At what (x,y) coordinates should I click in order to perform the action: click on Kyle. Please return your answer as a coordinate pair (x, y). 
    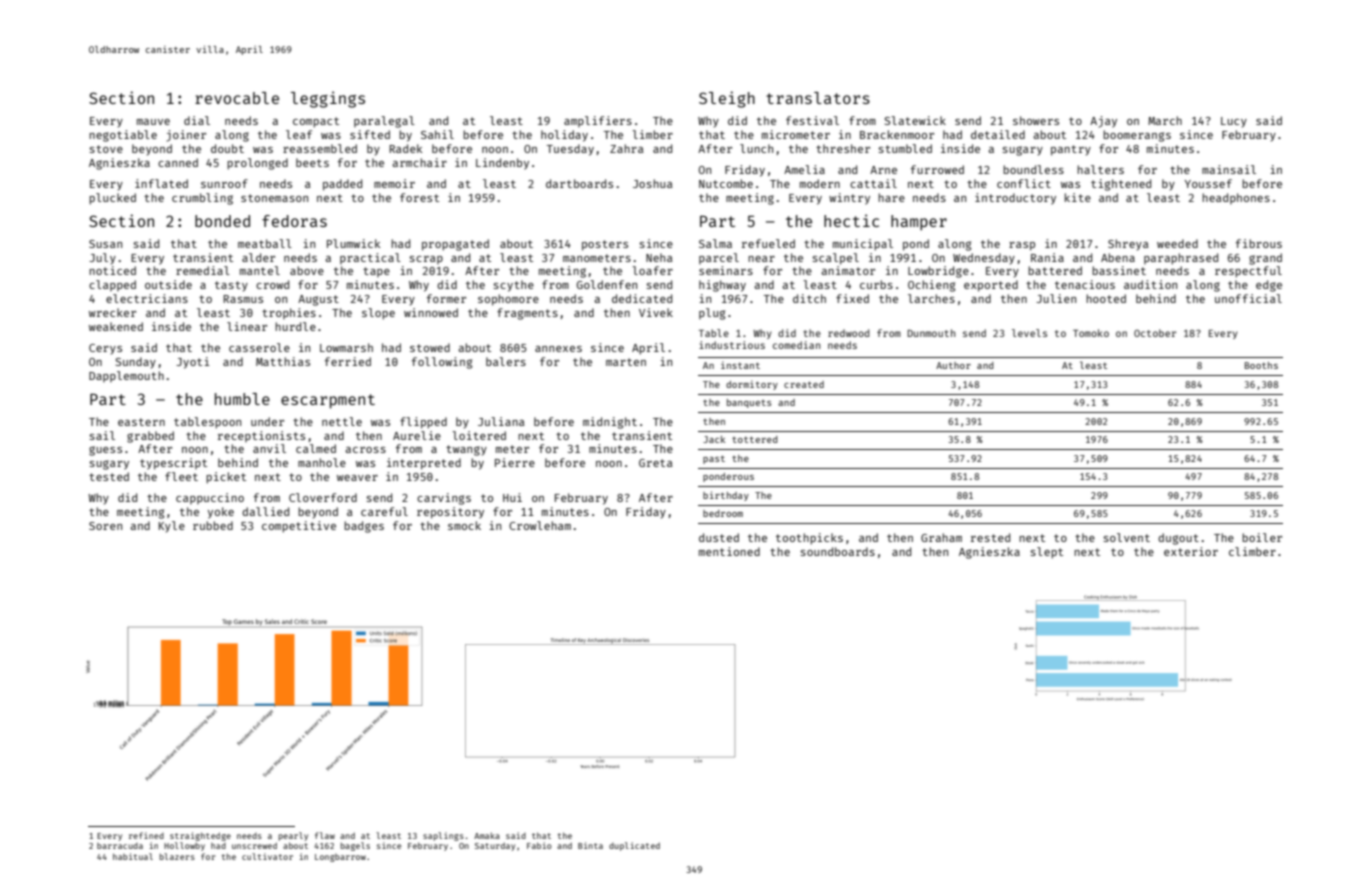
    Looking at the image, I should click on (172, 527).
